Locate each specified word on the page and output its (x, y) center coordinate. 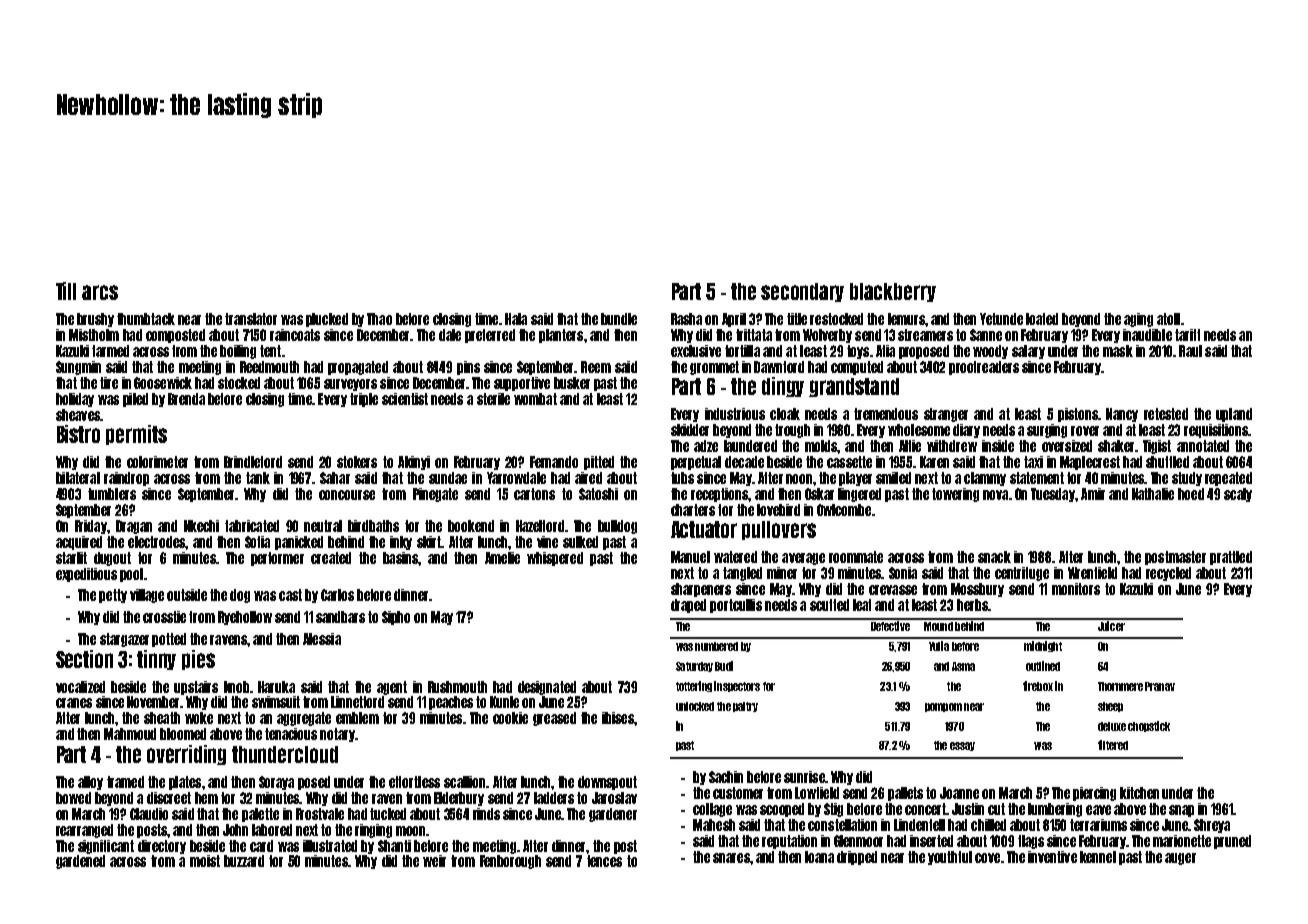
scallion (464, 782)
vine (547, 542)
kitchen (1139, 793)
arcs (100, 292)
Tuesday (1053, 495)
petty (113, 596)
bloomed (183, 734)
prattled (1231, 558)
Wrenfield (1092, 573)
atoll (1168, 319)
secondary (802, 292)
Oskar (819, 494)
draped (688, 606)
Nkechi (201, 526)
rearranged (84, 831)
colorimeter (157, 462)
